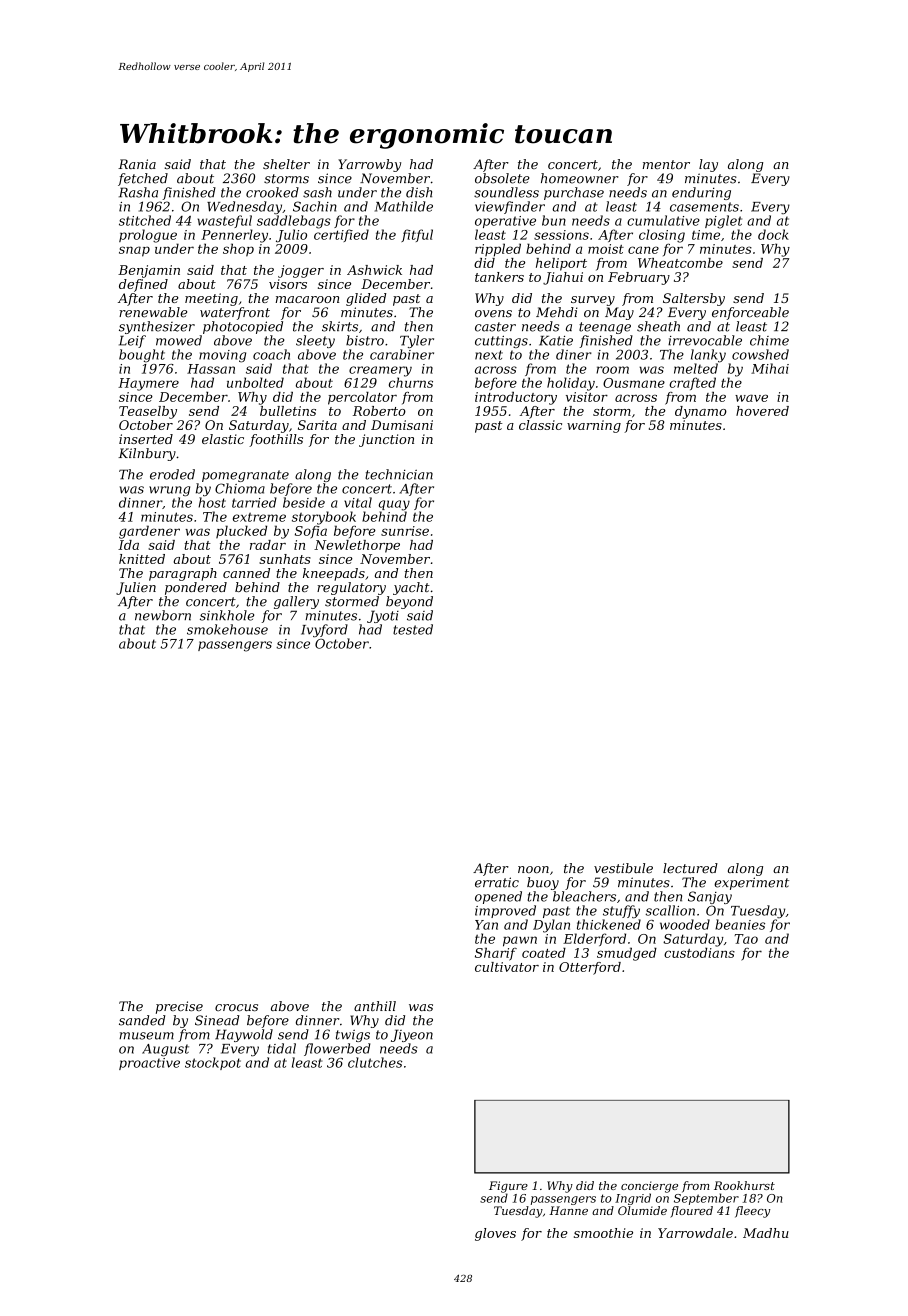  Describe the element at coordinates (375, 1006) in the screenshot. I see `anthill` at that location.
